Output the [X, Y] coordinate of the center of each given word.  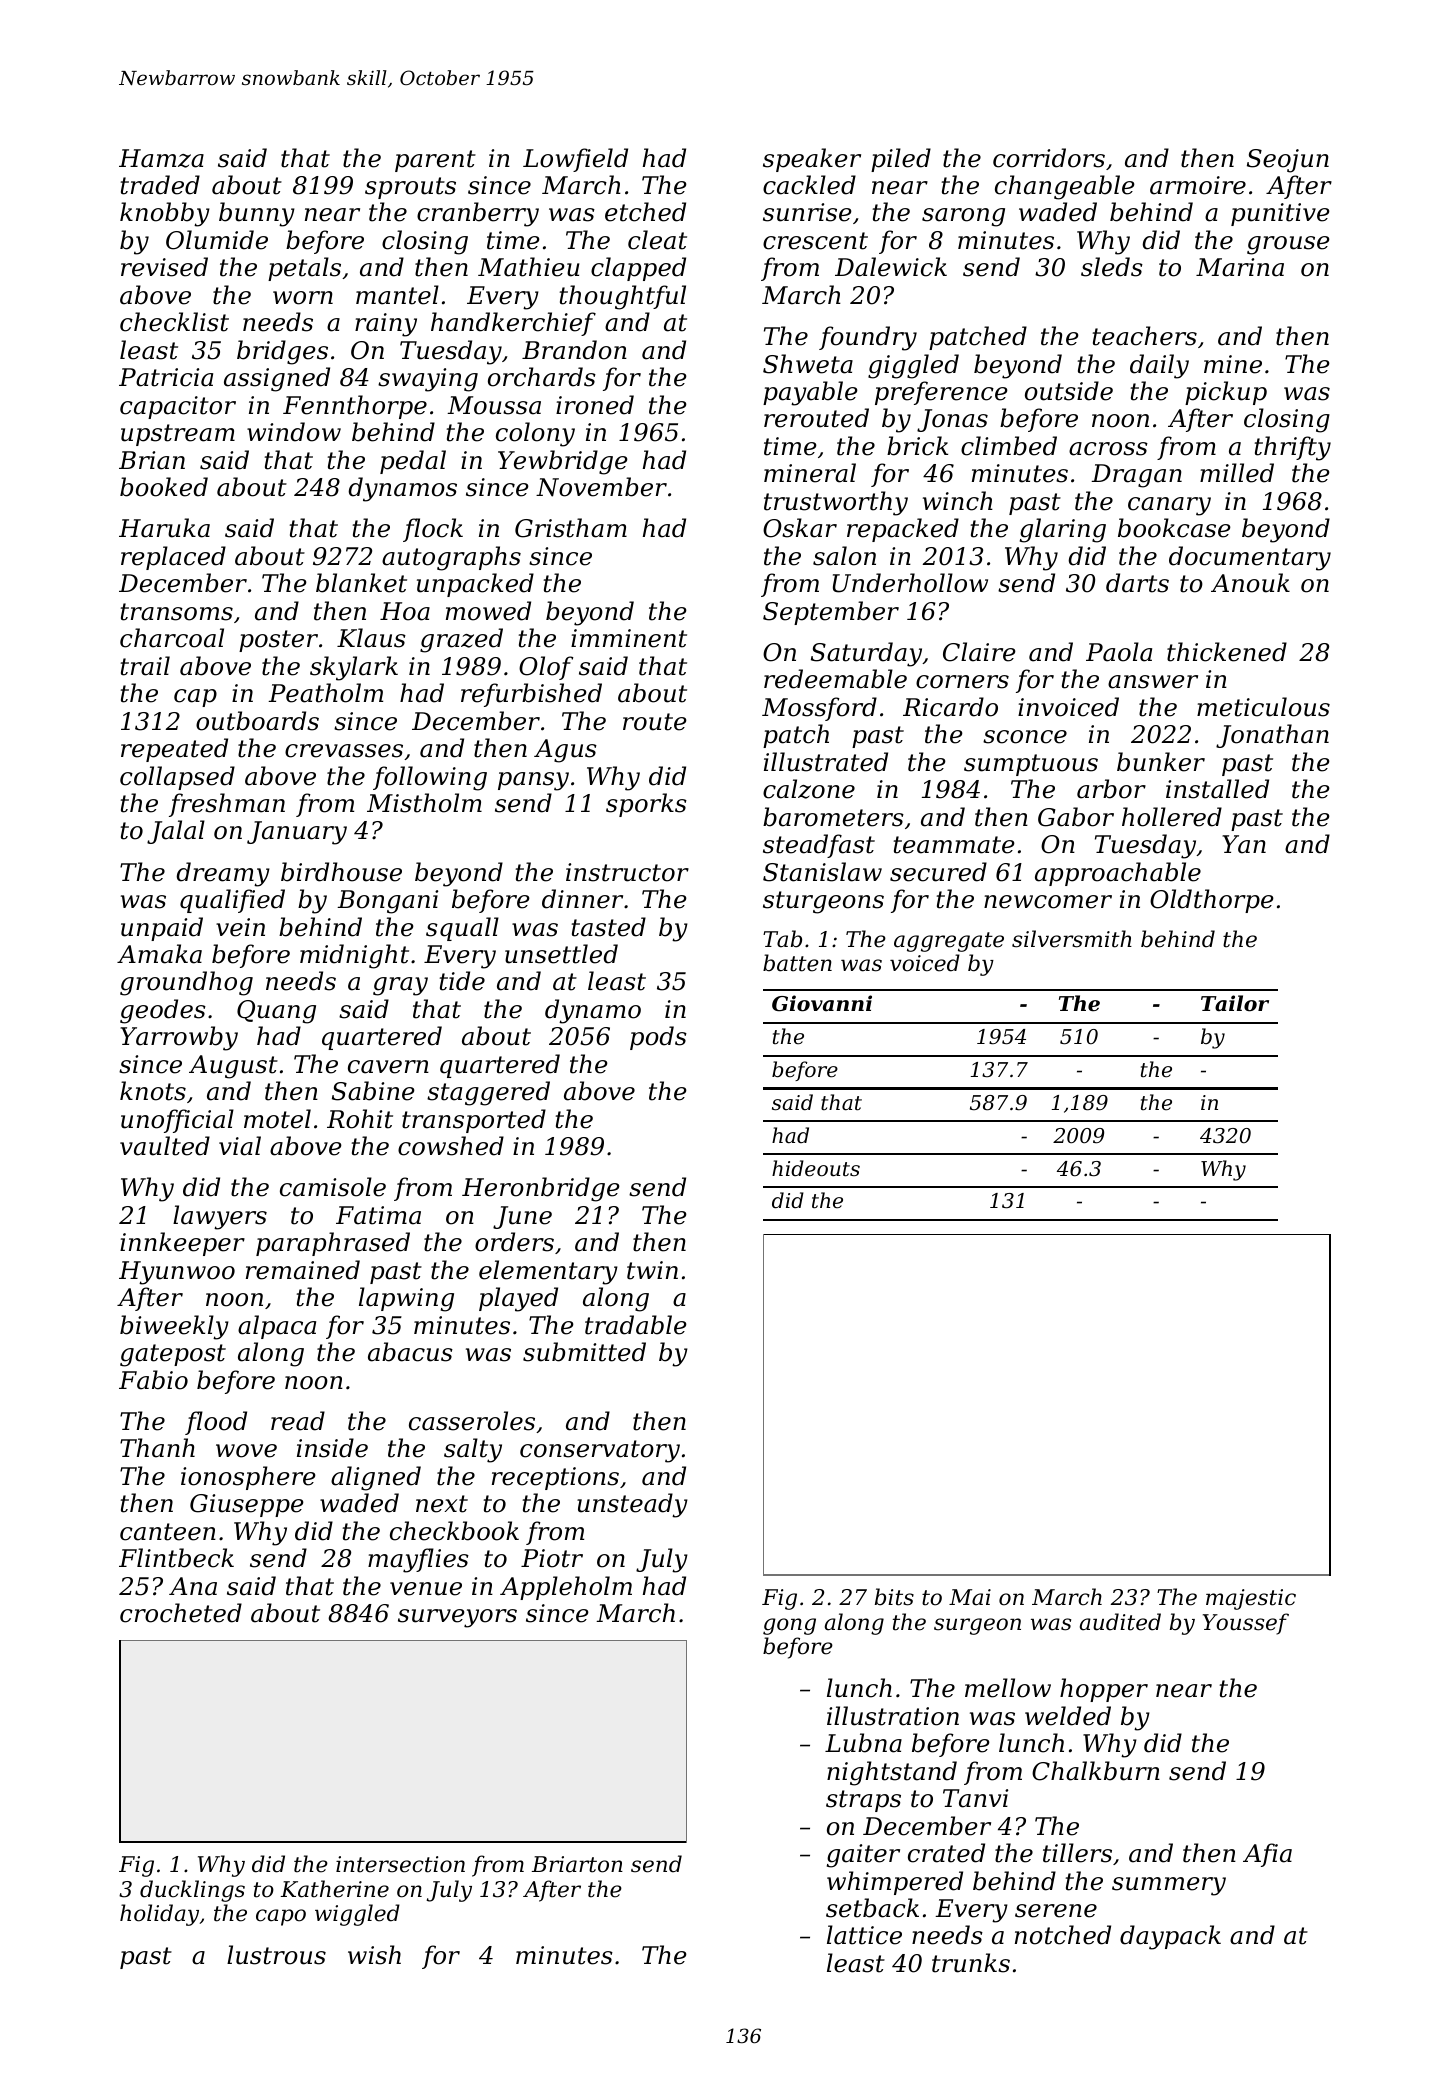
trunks [971, 1963]
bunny [257, 214]
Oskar [800, 528]
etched [645, 212]
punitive [1280, 214]
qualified [232, 901]
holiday [159, 1915]
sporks [646, 805]
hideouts [816, 1168]
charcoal [172, 638]
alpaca [277, 1327]
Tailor [1235, 1003]
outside [1069, 391]
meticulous [1263, 707]
